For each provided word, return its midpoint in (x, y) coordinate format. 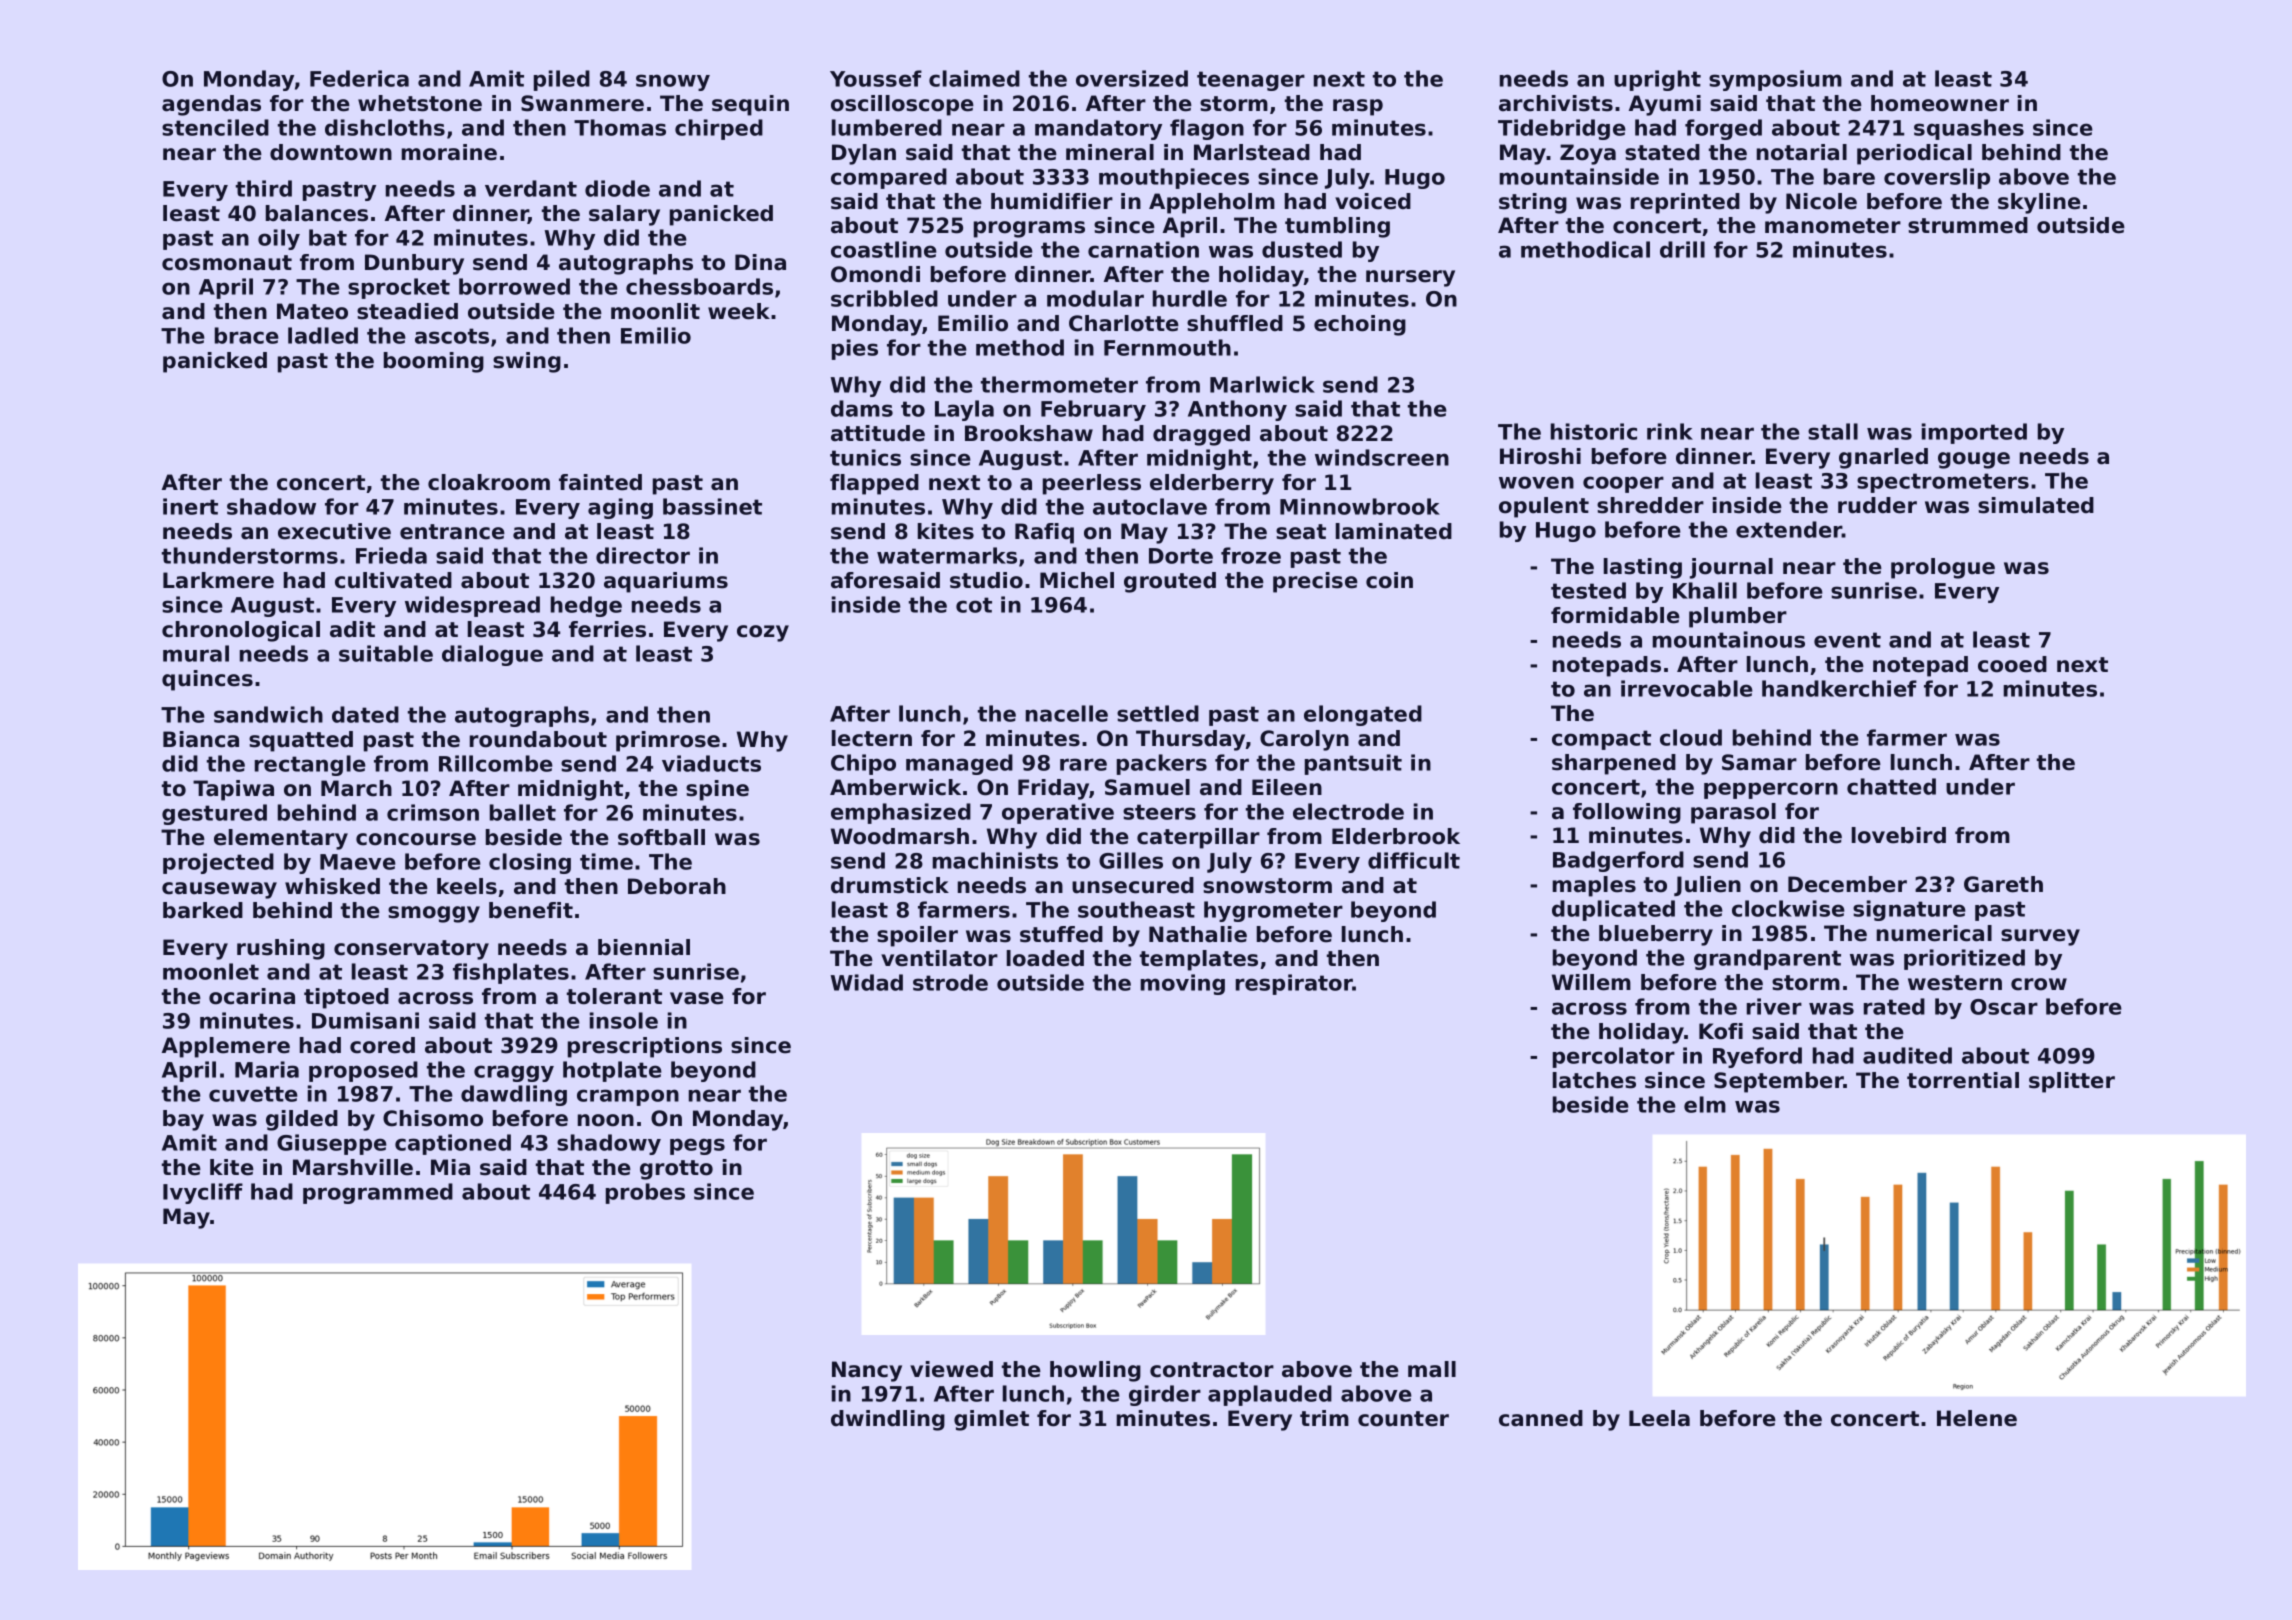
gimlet (991, 1420)
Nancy (867, 1371)
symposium (1775, 80)
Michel (1077, 580)
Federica (359, 78)
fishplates (511, 973)
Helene (1977, 1418)
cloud (1691, 737)
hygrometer (1273, 911)
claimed (974, 78)
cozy (763, 633)
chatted (1891, 786)
